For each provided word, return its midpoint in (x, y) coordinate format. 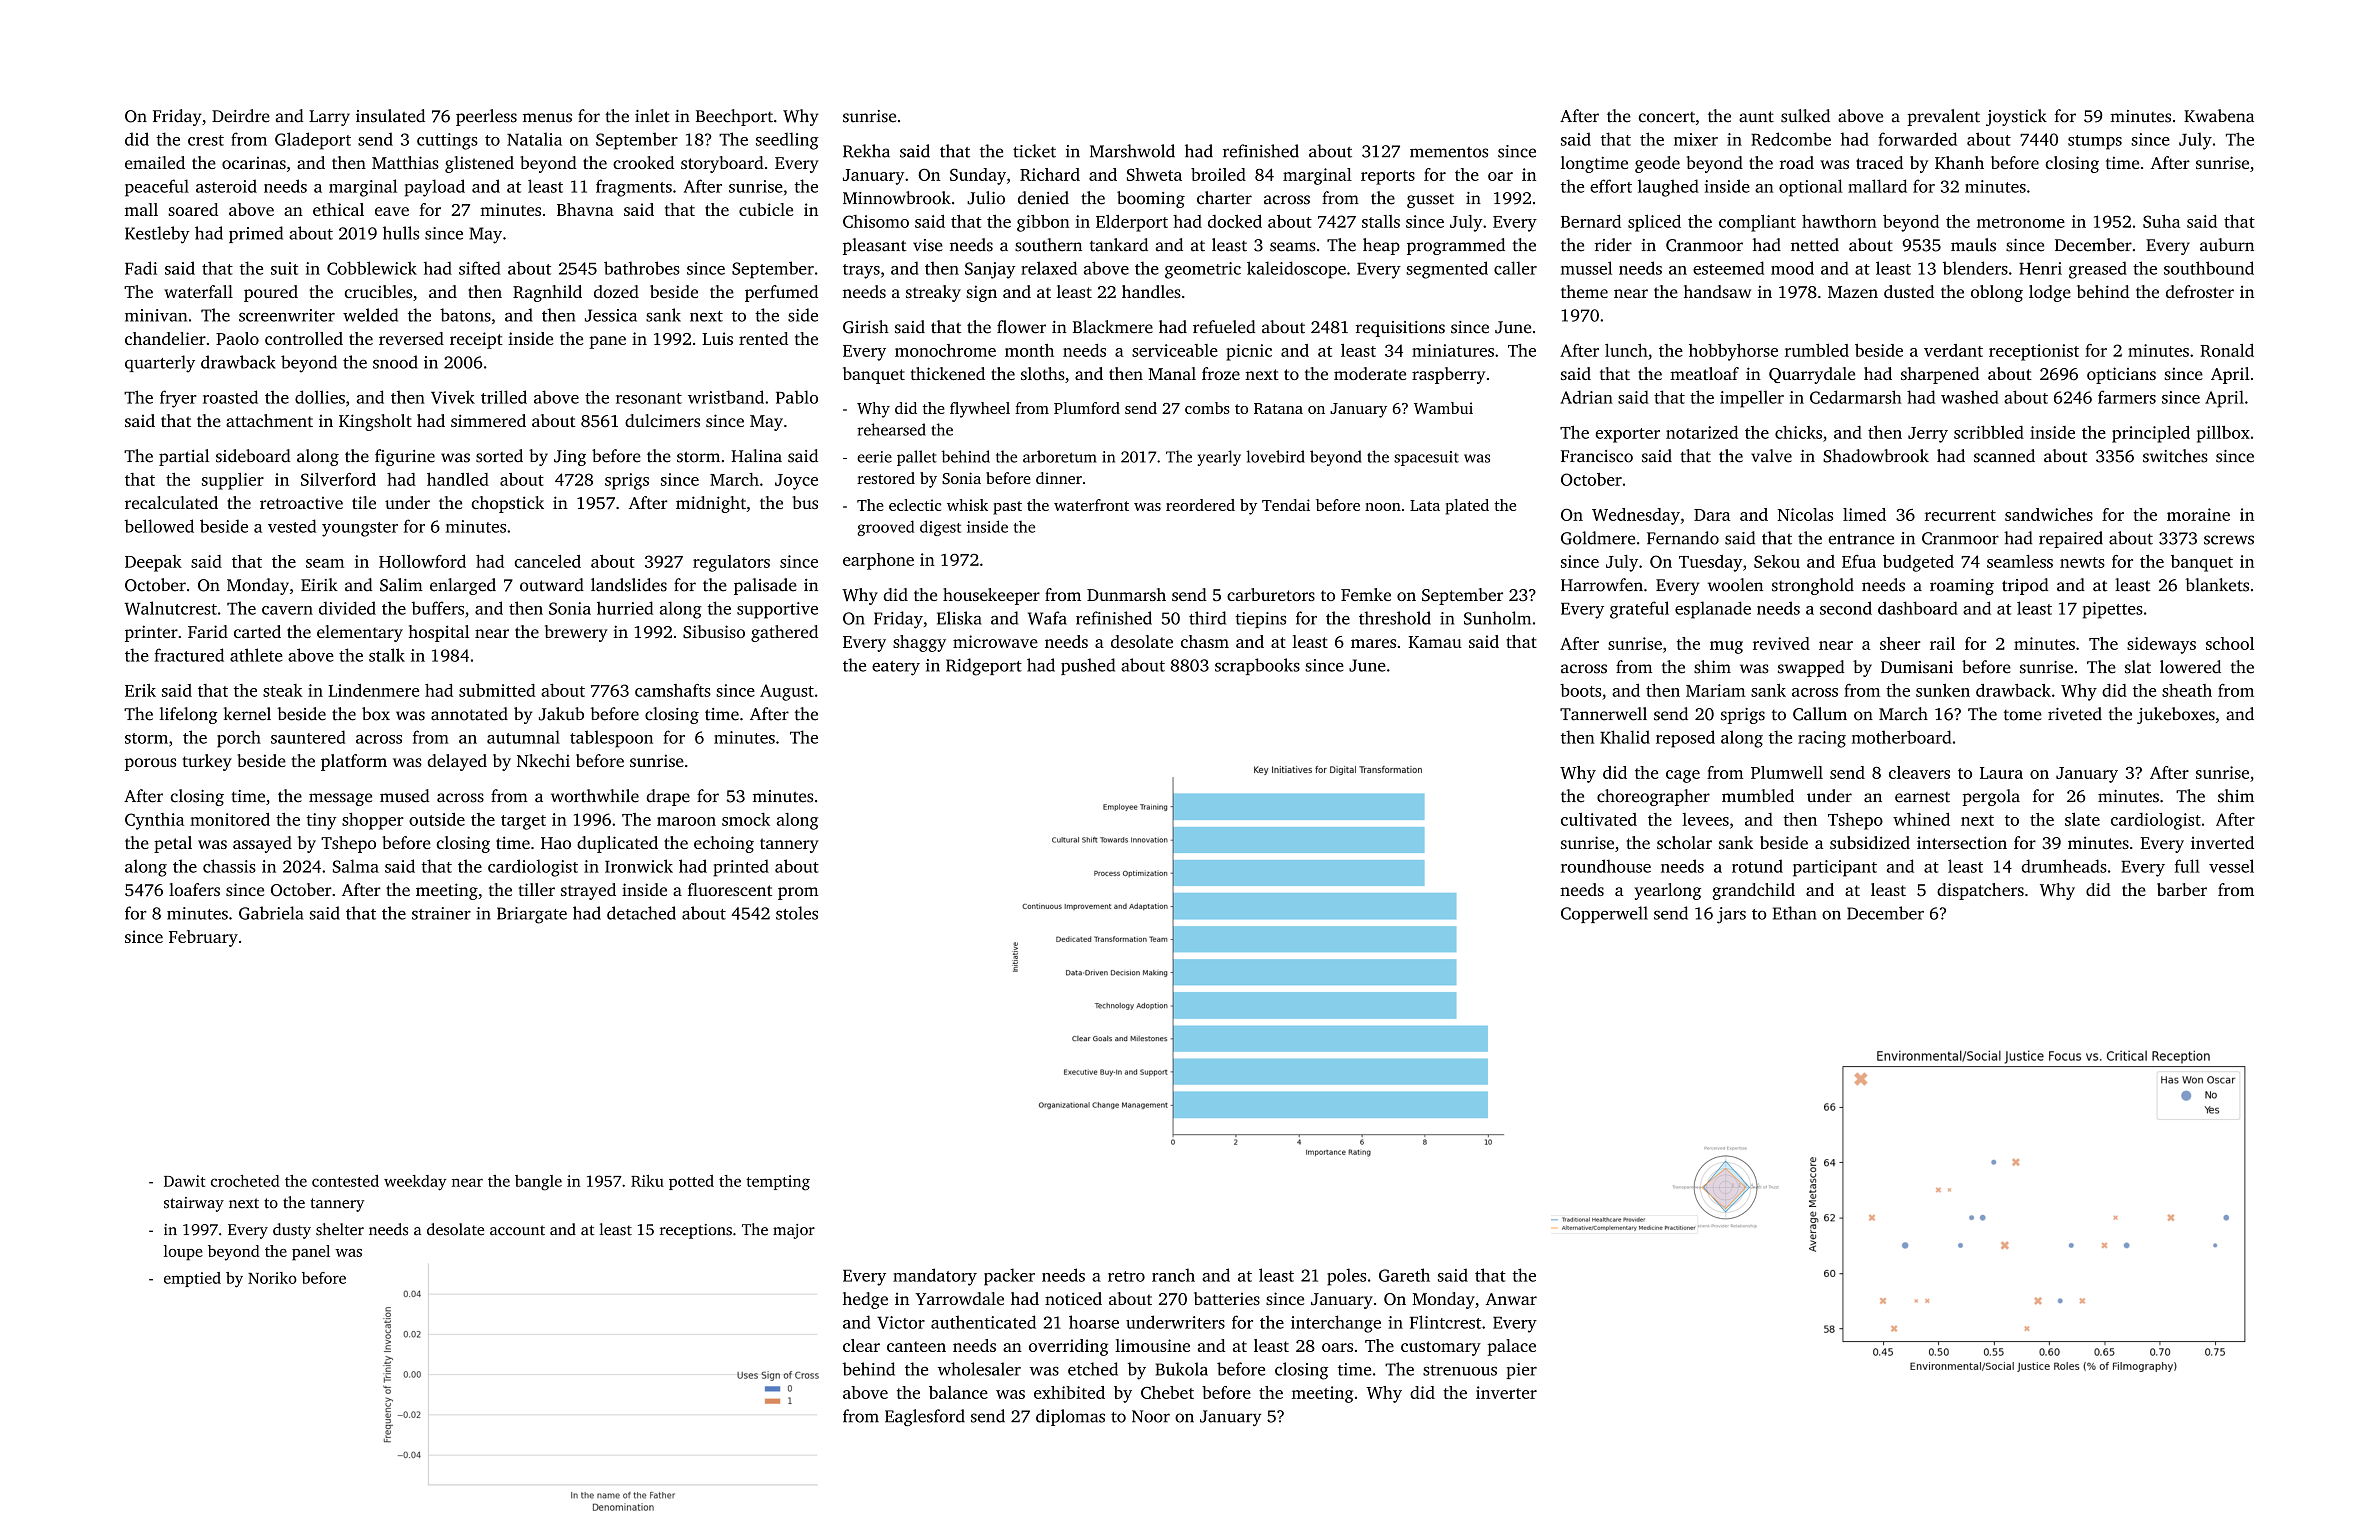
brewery (576, 633)
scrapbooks (1257, 666)
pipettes (2113, 610)
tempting (778, 1183)
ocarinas (254, 163)
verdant (1953, 350)
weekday (415, 1183)
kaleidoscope (1296, 270)
